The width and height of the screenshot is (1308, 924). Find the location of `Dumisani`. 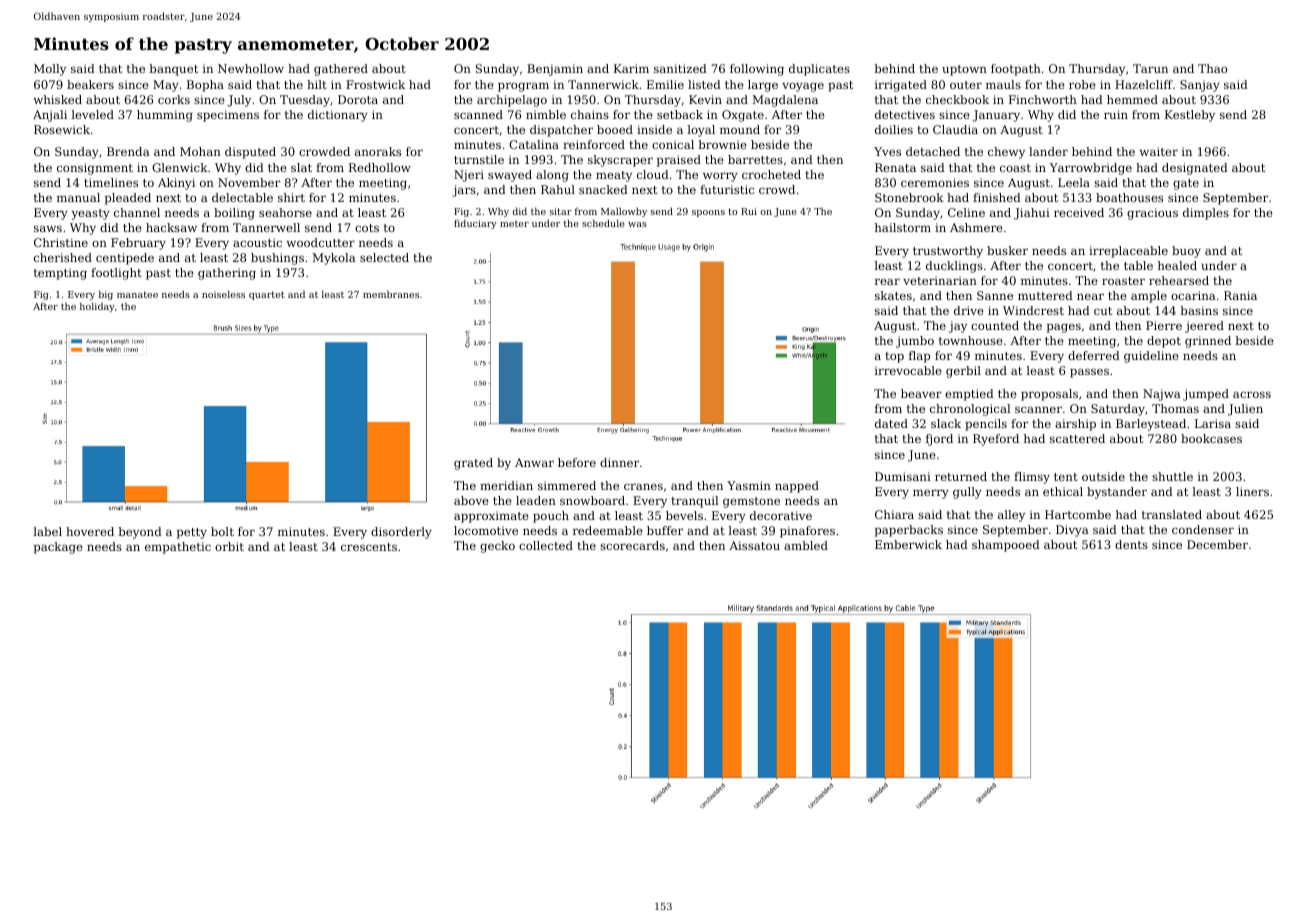

Dumisani is located at coordinates (903, 476).
